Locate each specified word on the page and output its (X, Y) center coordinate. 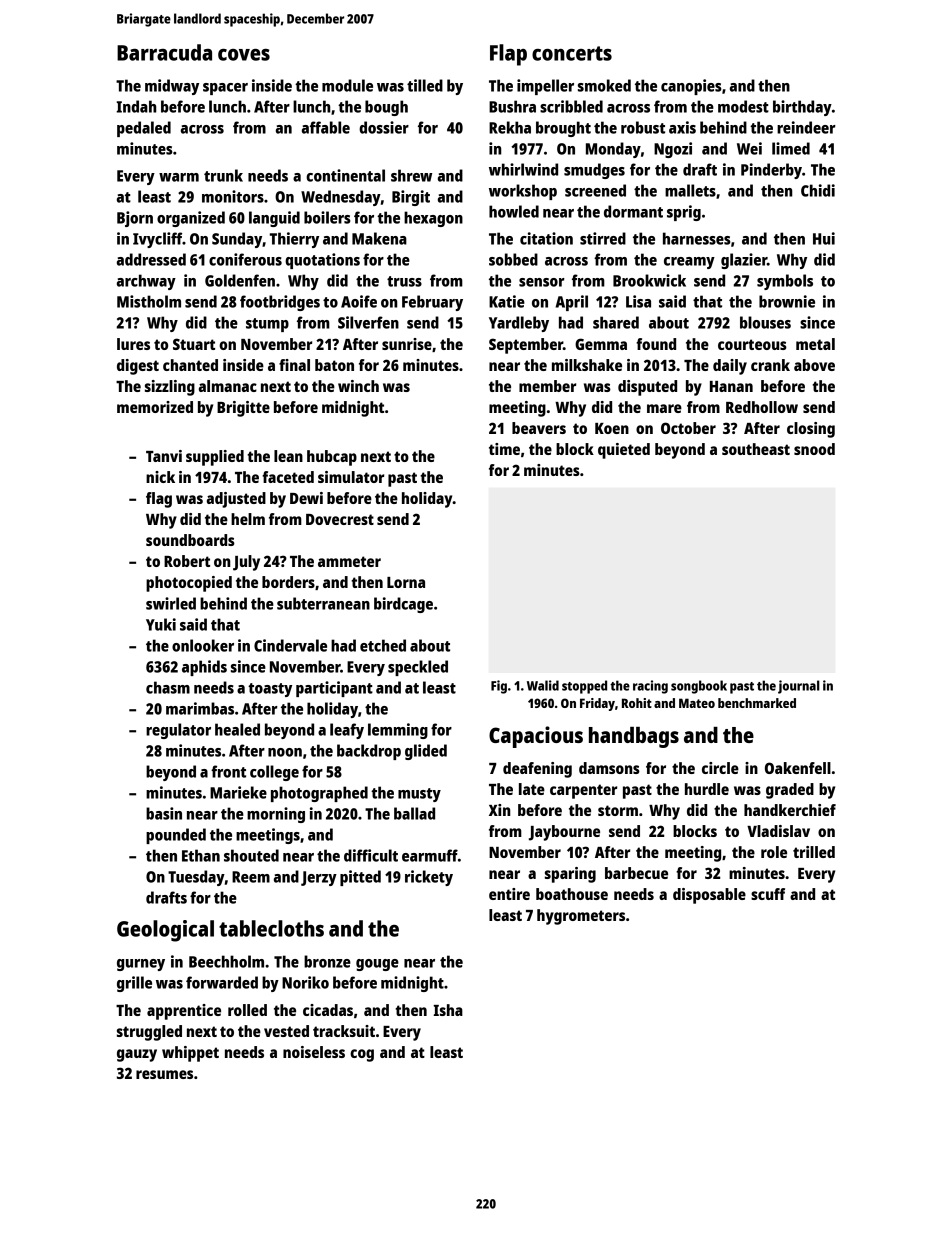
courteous (752, 344)
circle (720, 768)
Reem (251, 877)
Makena (379, 238)
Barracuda (164, 52)
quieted (624, 451)
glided (426, 752)
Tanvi (164, 456)
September (526, 346)
